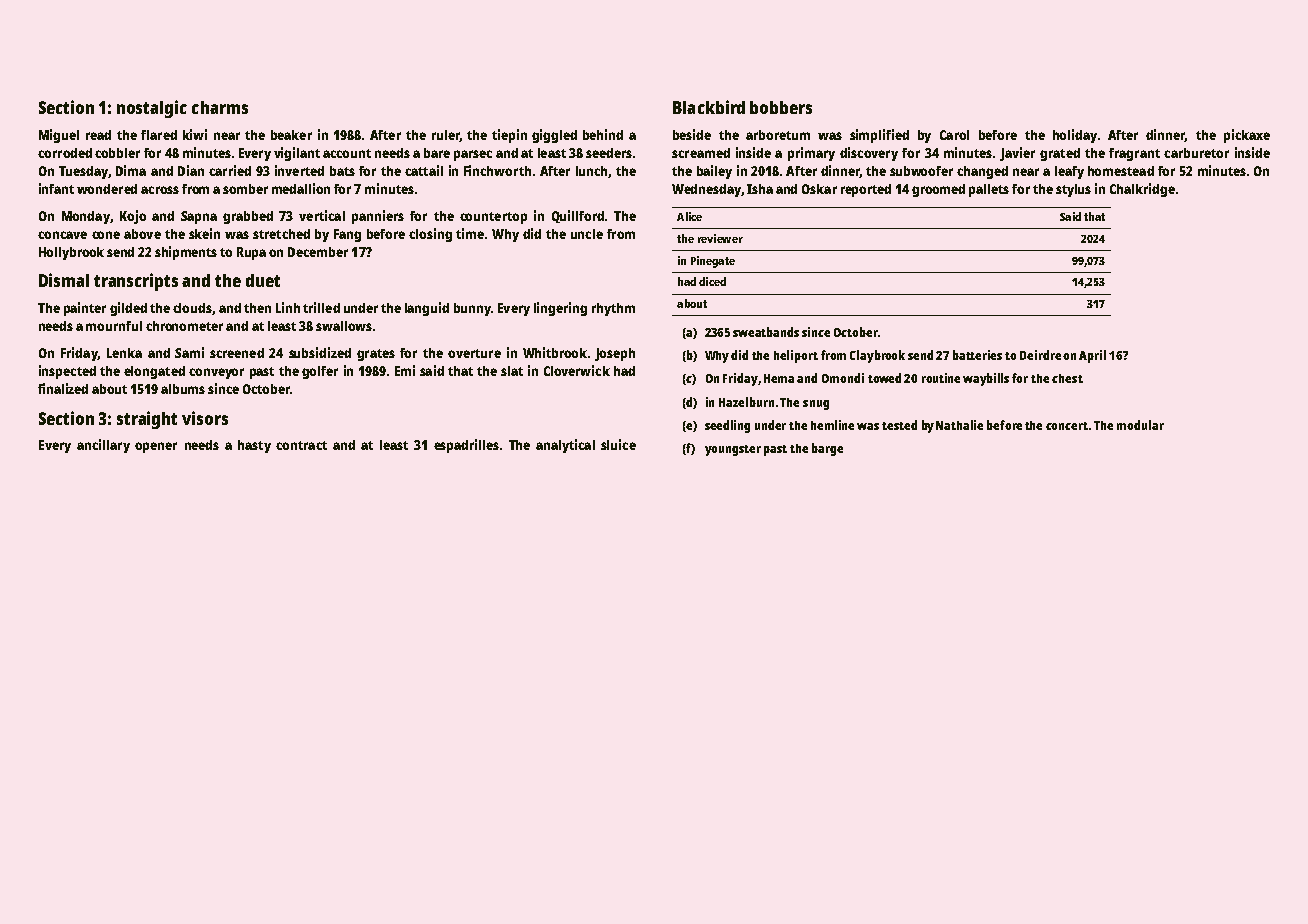 This image has height=924, width=1308. I want to click on chest, so click(1067, 378).
